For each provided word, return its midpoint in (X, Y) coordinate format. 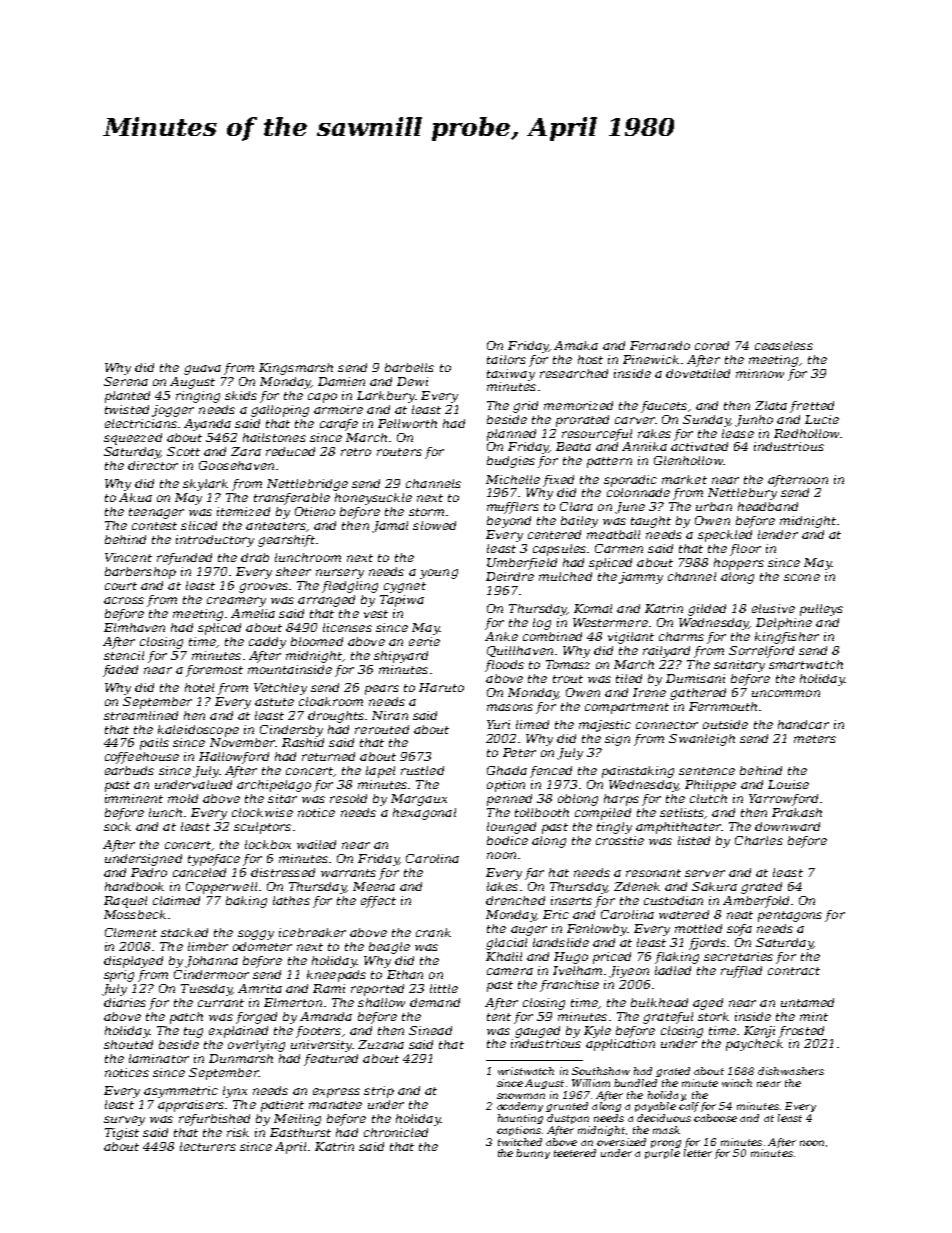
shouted (128, 1044)
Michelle (513, 479)
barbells (409, 367)
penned (509, 800)
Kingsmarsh (296, 369)
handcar (803, 724)
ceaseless (784, 345)
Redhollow (806, 433)
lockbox (268, 844)
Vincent (128, 557)
